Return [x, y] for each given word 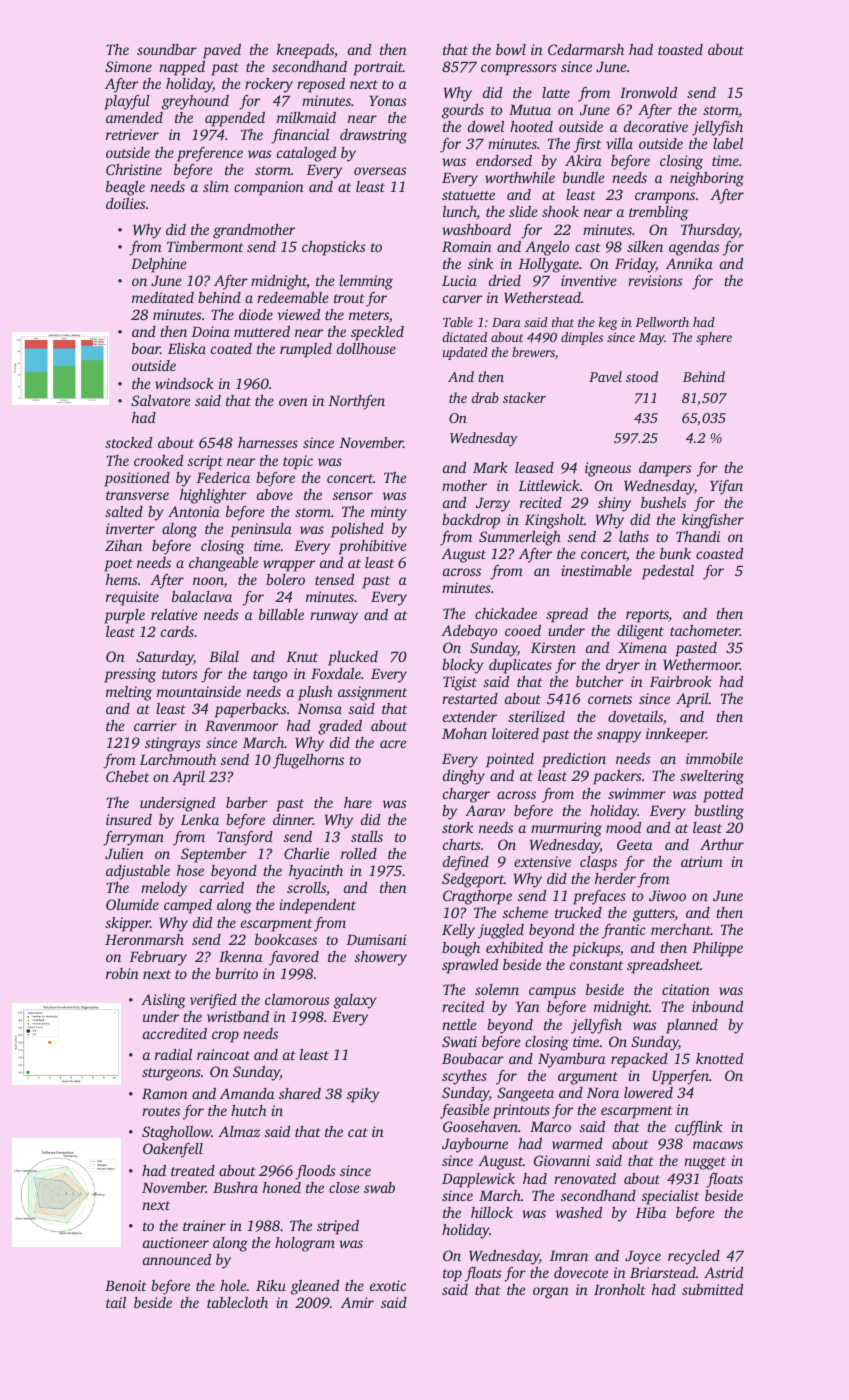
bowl [511, 49]
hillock [492, 1212]
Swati [459, 1041]
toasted [680, 49]
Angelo [547, 248]
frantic [624, 931]
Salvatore [160, 400]
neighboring [707, 179]
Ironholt [620, 1289]
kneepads [305, 51]
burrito [236, 973]
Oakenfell [173, 1150]
